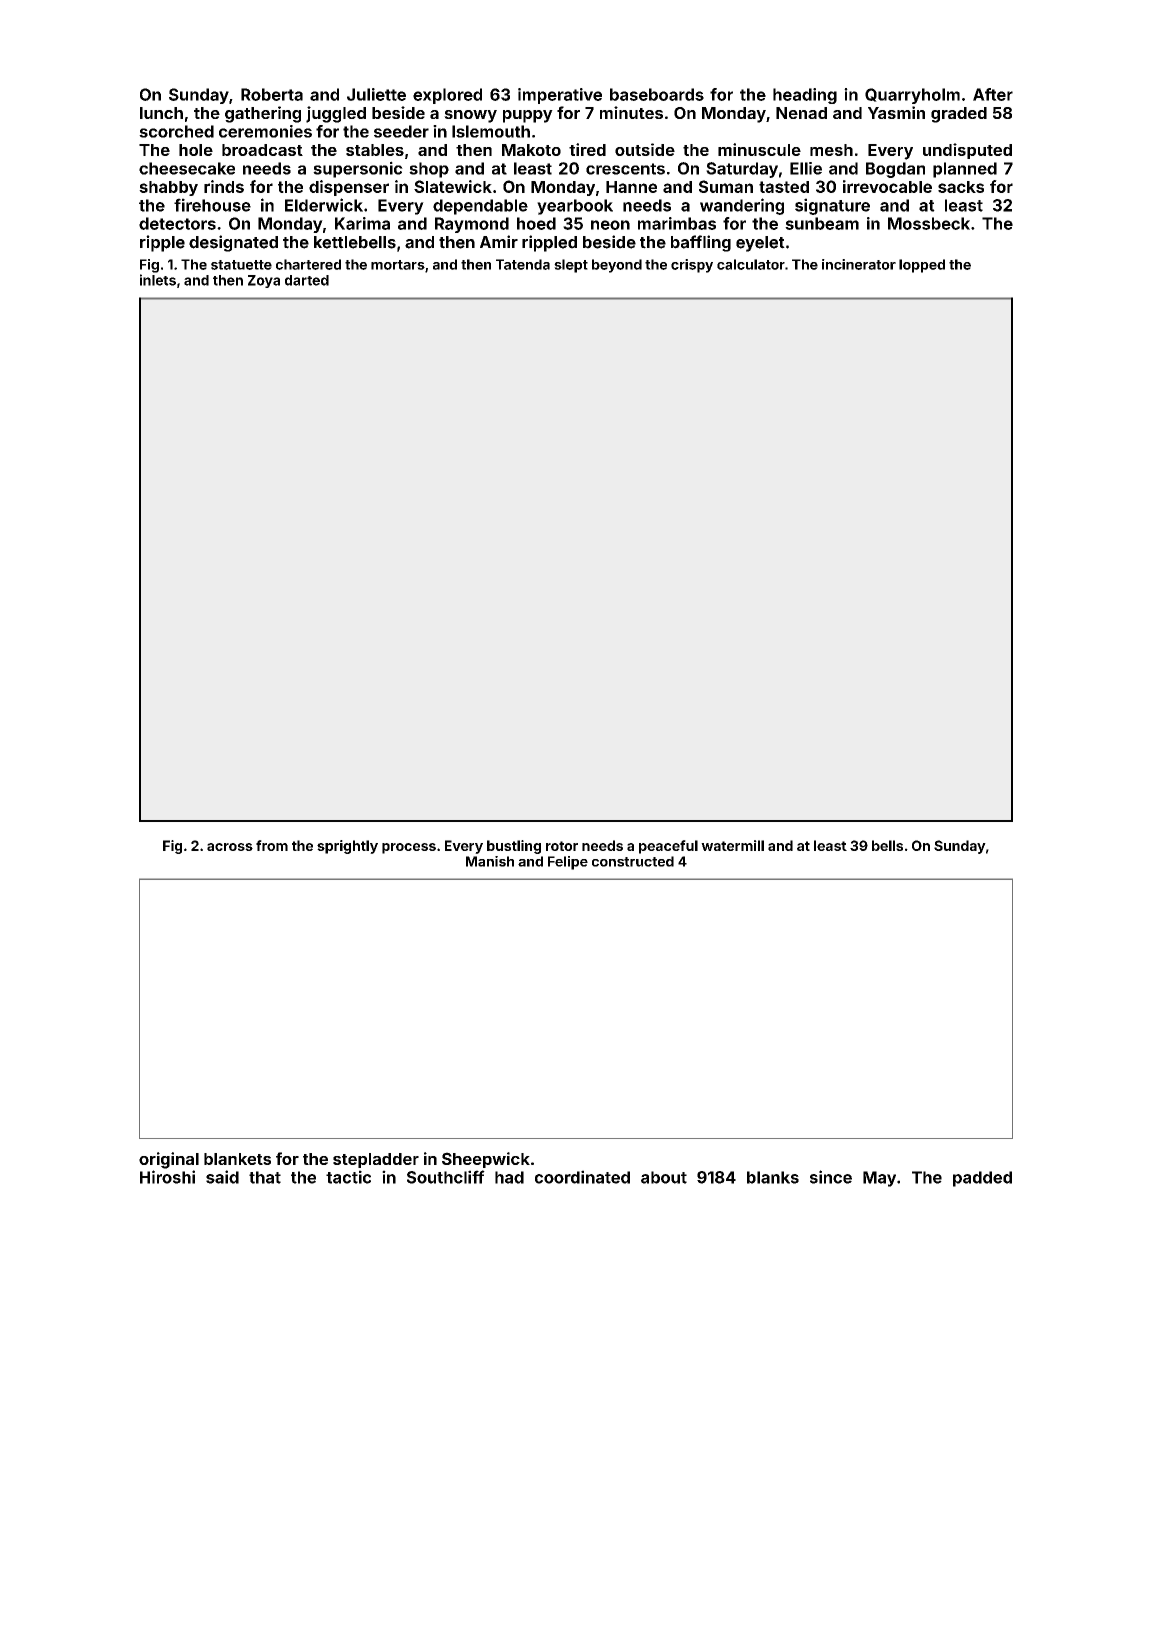 The image size is (1152, 1630). I want to click on baffling, so click(701, 243).
